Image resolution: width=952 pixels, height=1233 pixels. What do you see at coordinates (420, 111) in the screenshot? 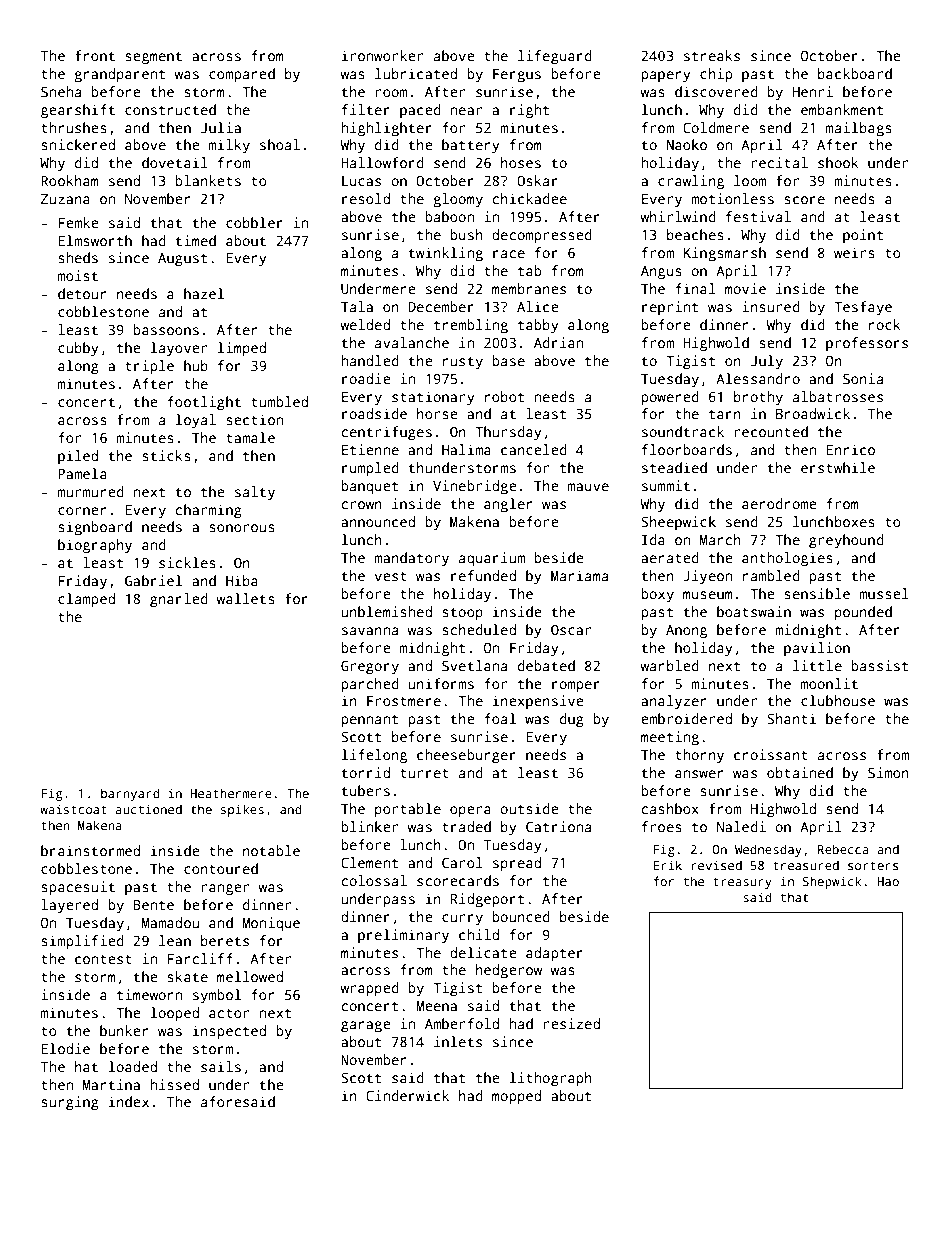
I see `paced` at bounding box center [420, 111].
